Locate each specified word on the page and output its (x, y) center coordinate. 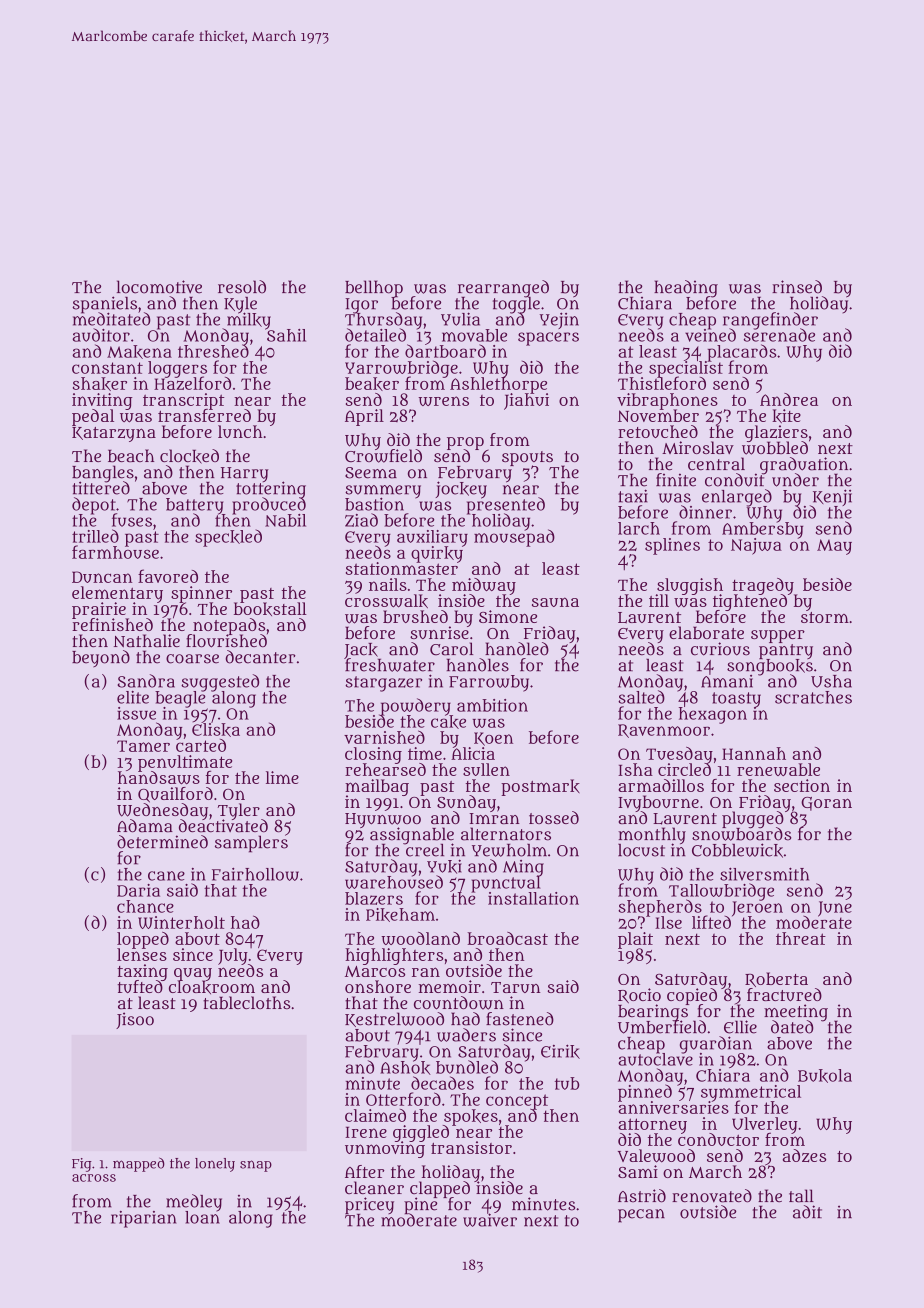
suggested (220, 682)
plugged (753, 820)
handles (478, 665)
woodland (420, 938)
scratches (813, 697)
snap (256, 1166)
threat (801, 938)
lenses (142, 955)
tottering (271, 490)
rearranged (503, 288)
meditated (112, 319)
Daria (138, 890)
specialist (686, 369)
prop (465, 443)
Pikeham (400, 915)
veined (710, 335)
